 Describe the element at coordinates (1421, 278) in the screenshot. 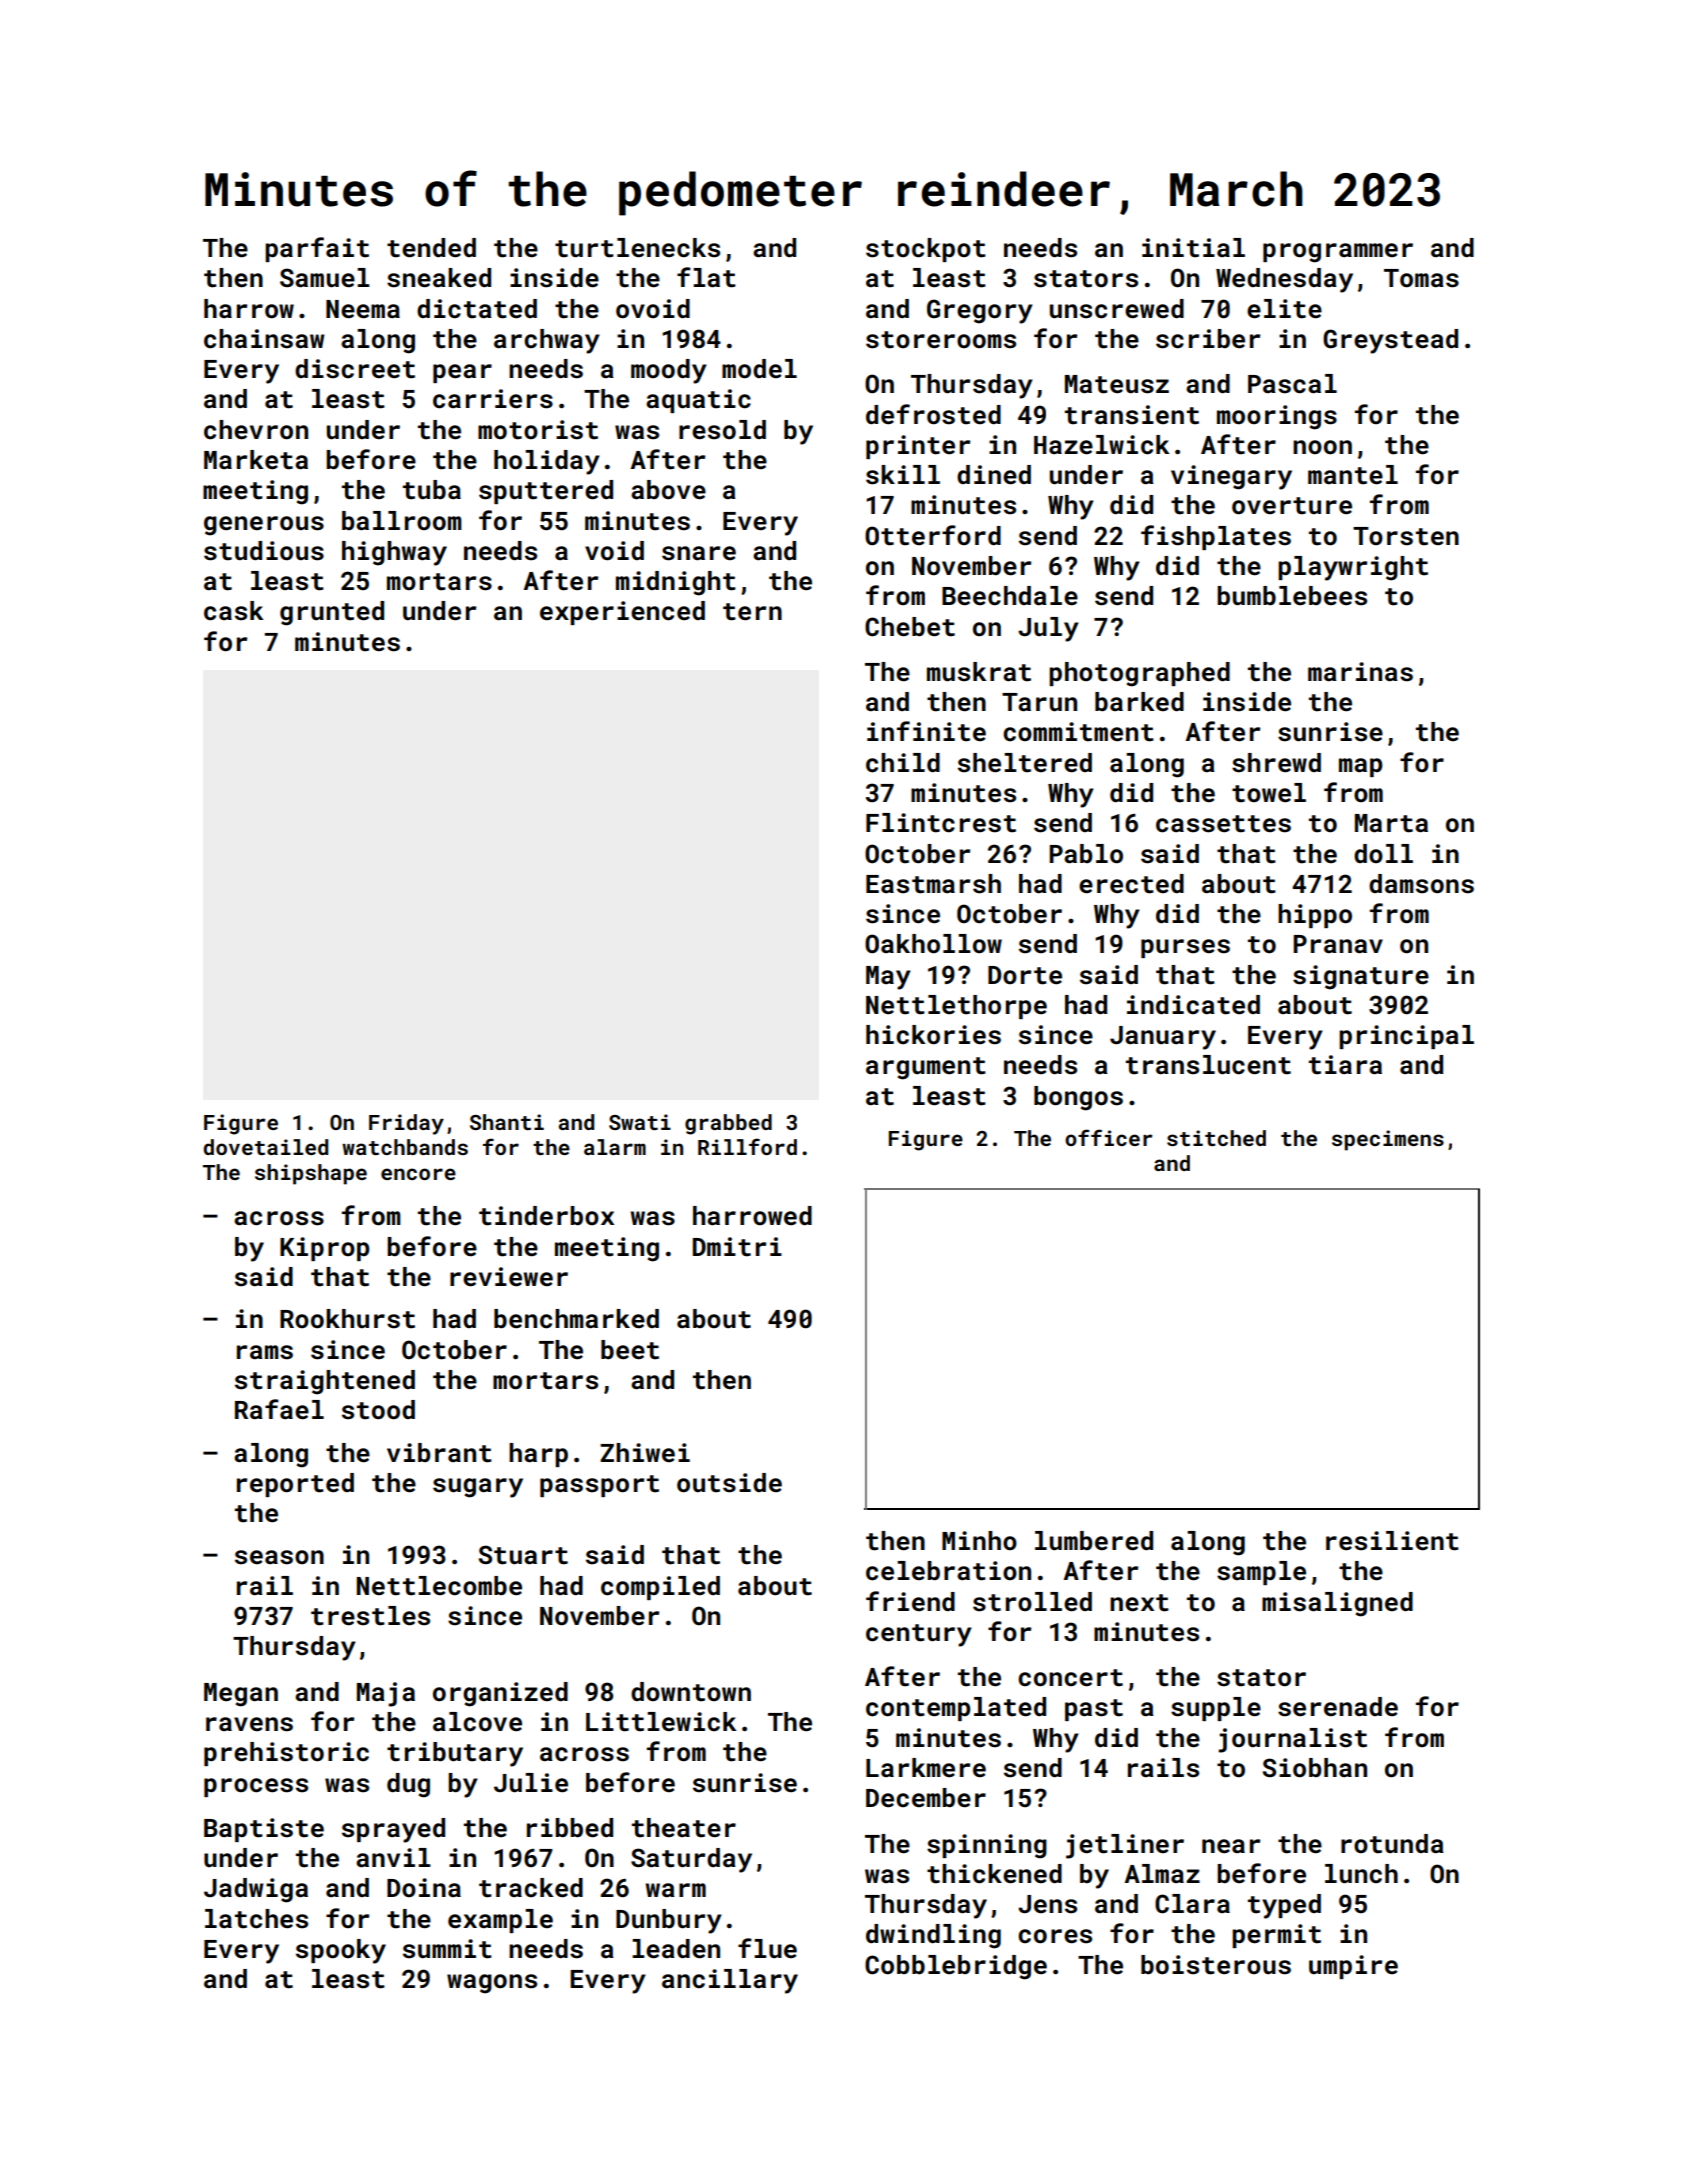

I see `Tomas` at that location.
